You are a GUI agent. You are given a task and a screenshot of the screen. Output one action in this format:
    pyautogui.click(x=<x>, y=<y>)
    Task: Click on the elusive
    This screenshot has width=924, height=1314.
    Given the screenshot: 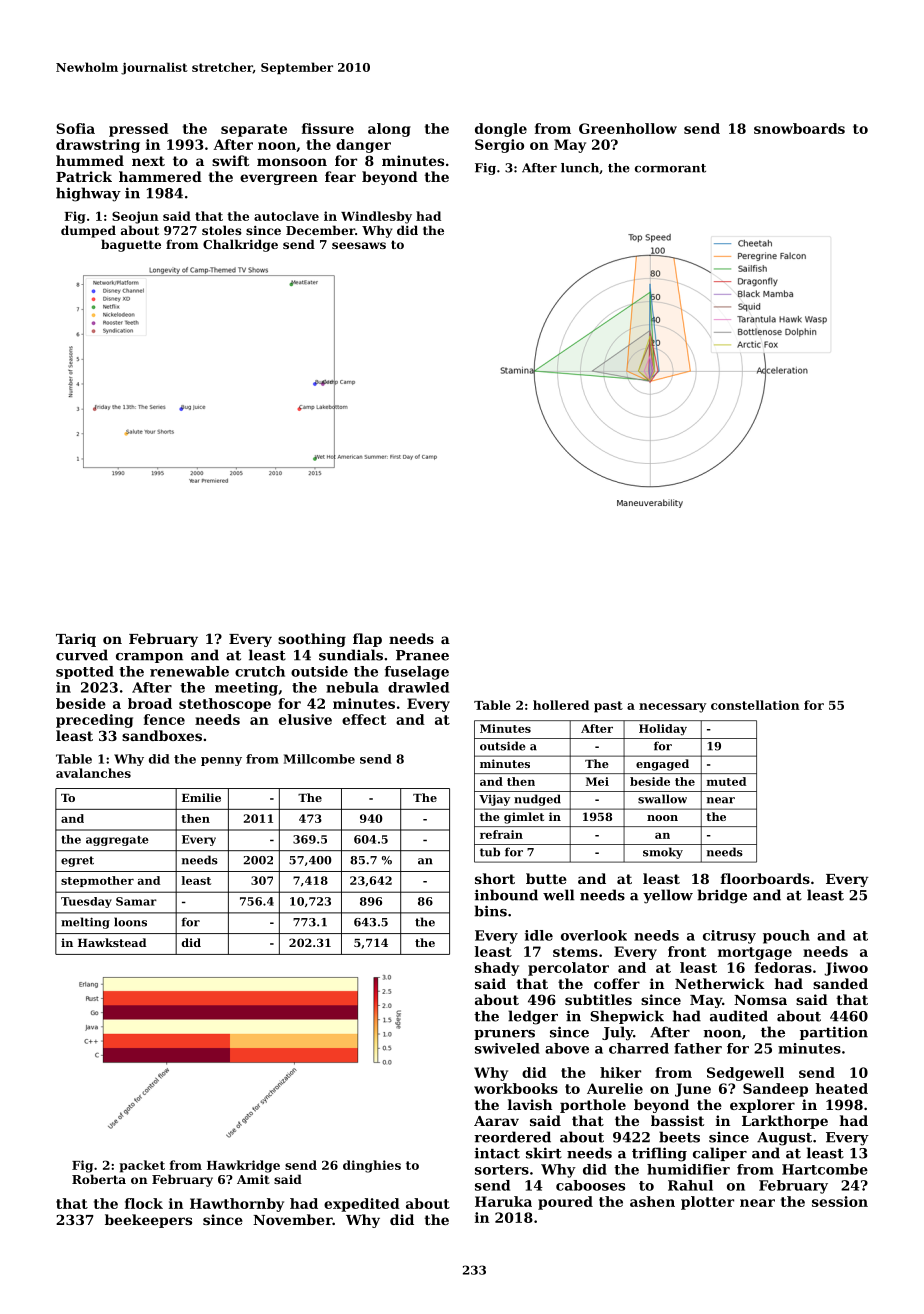 What is the action you would take?
    pyautogui.click(x=305, y=719)
